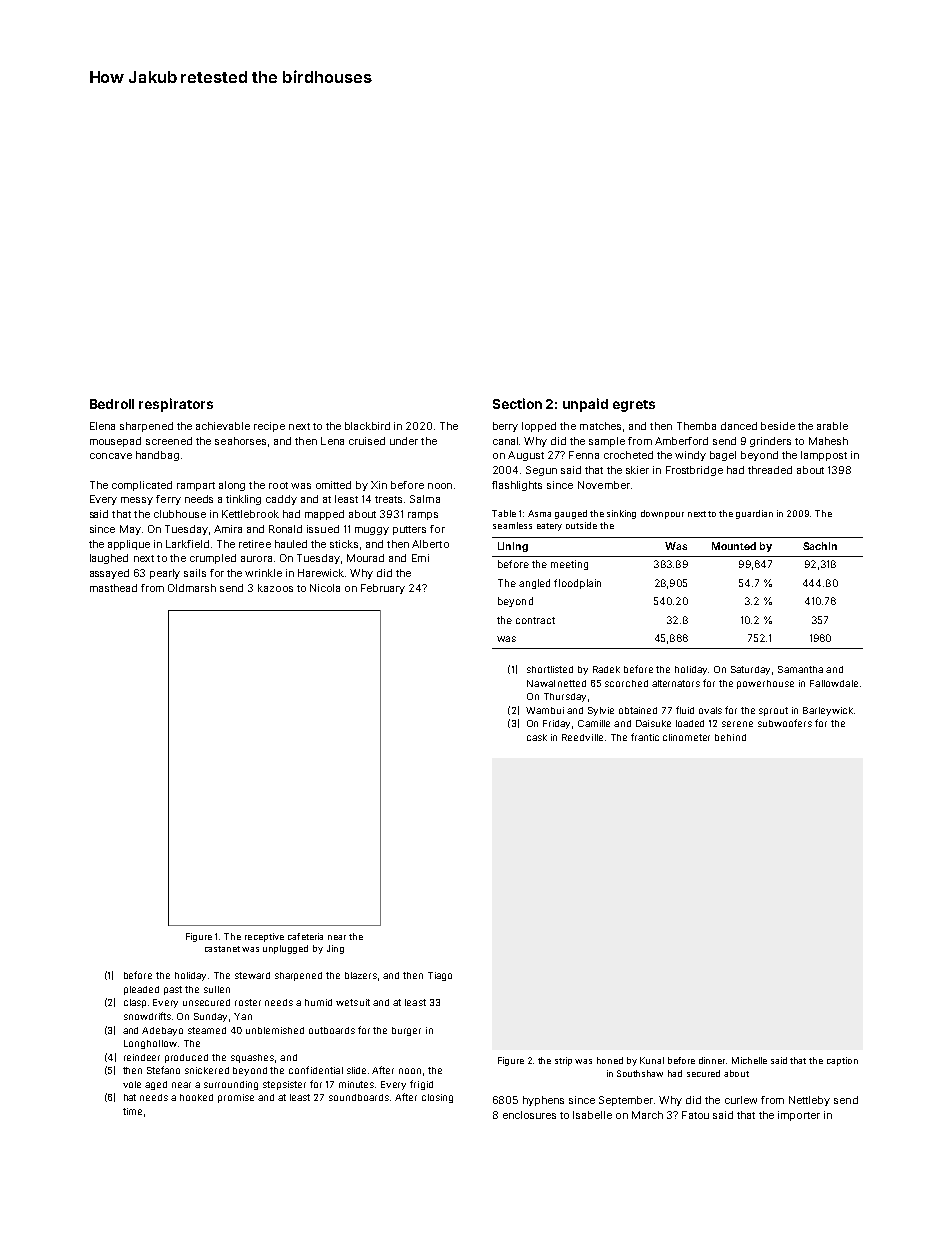 This image has width=952, height=1233. Describe the element at coordinates (176, 405) in the image. I see `respirators` at that location.
